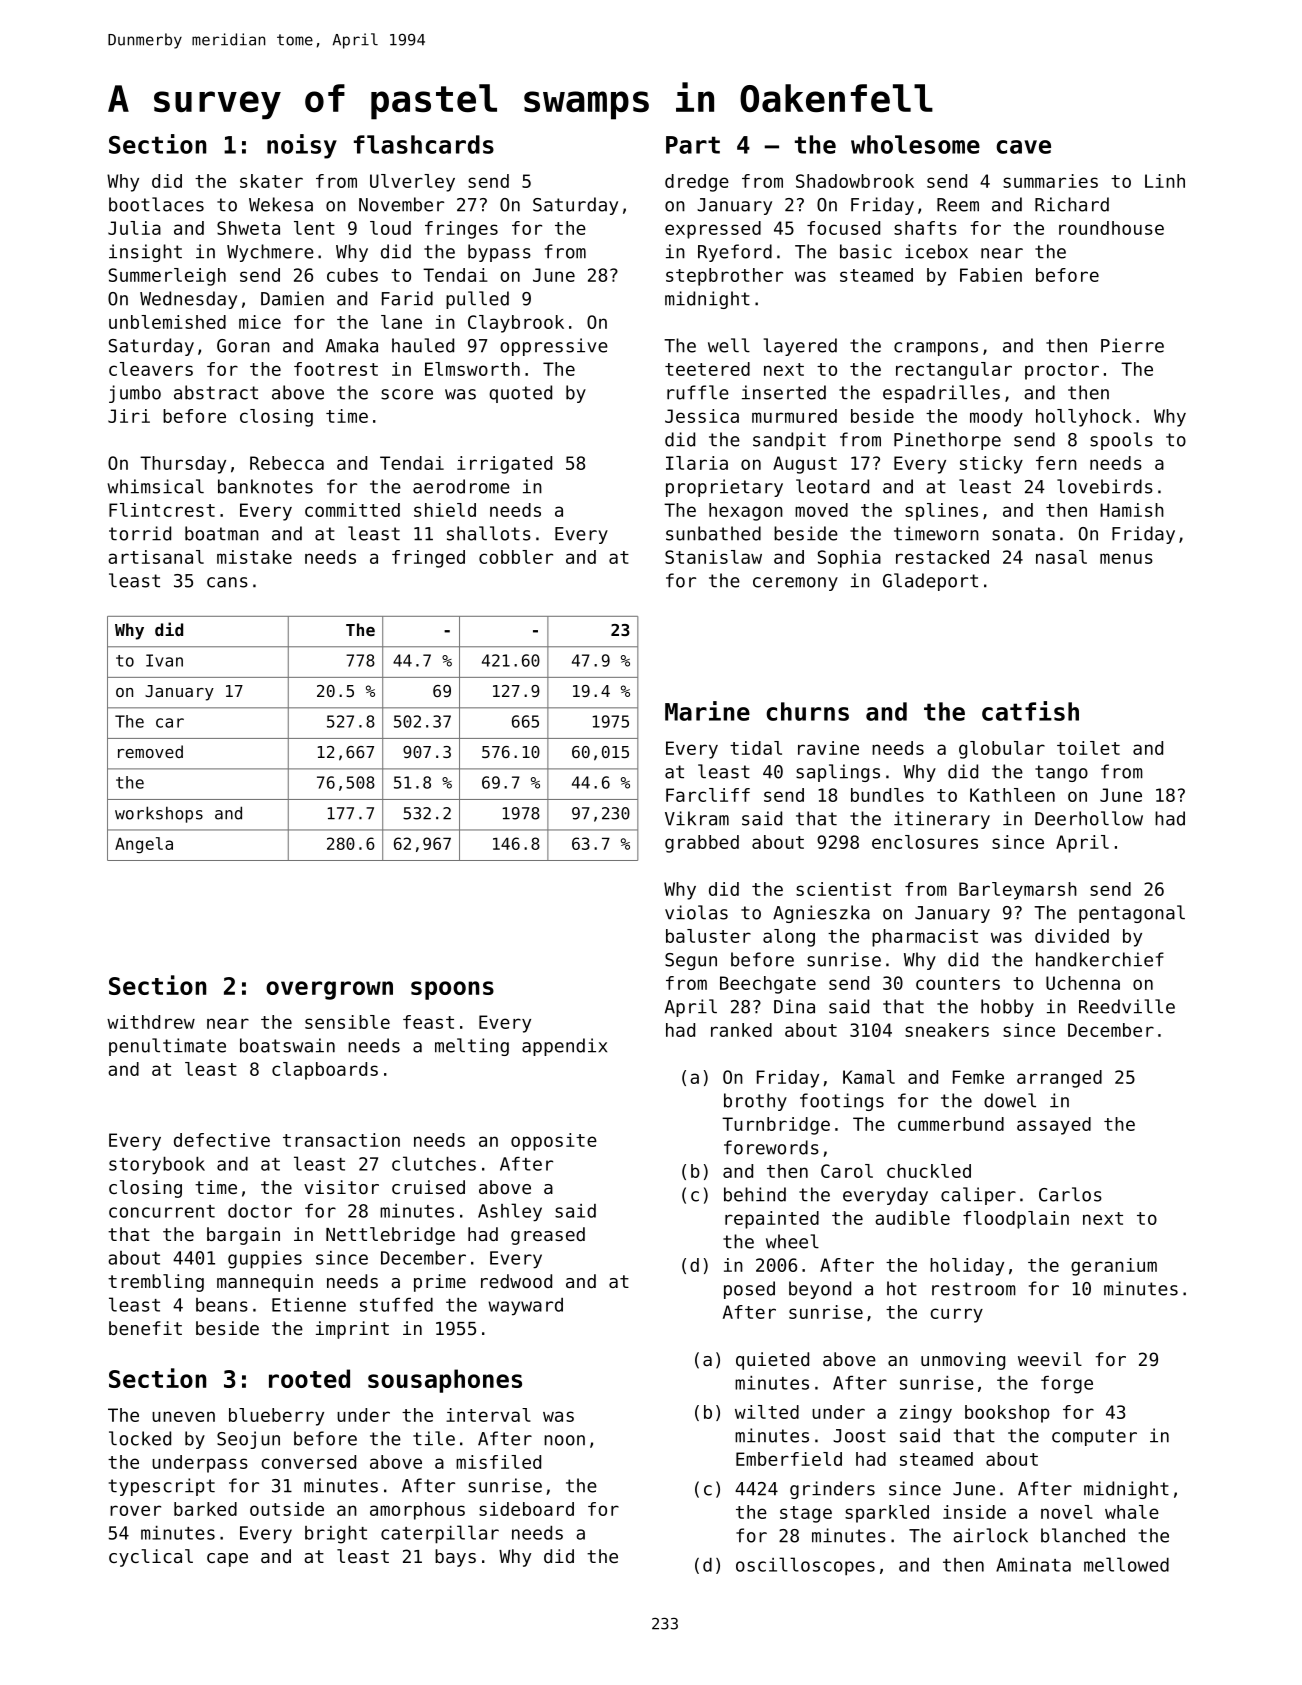 Image resolution: width=1302 pixels, height=1685 pixels. I want to click on divided, so click(1072, 936).
